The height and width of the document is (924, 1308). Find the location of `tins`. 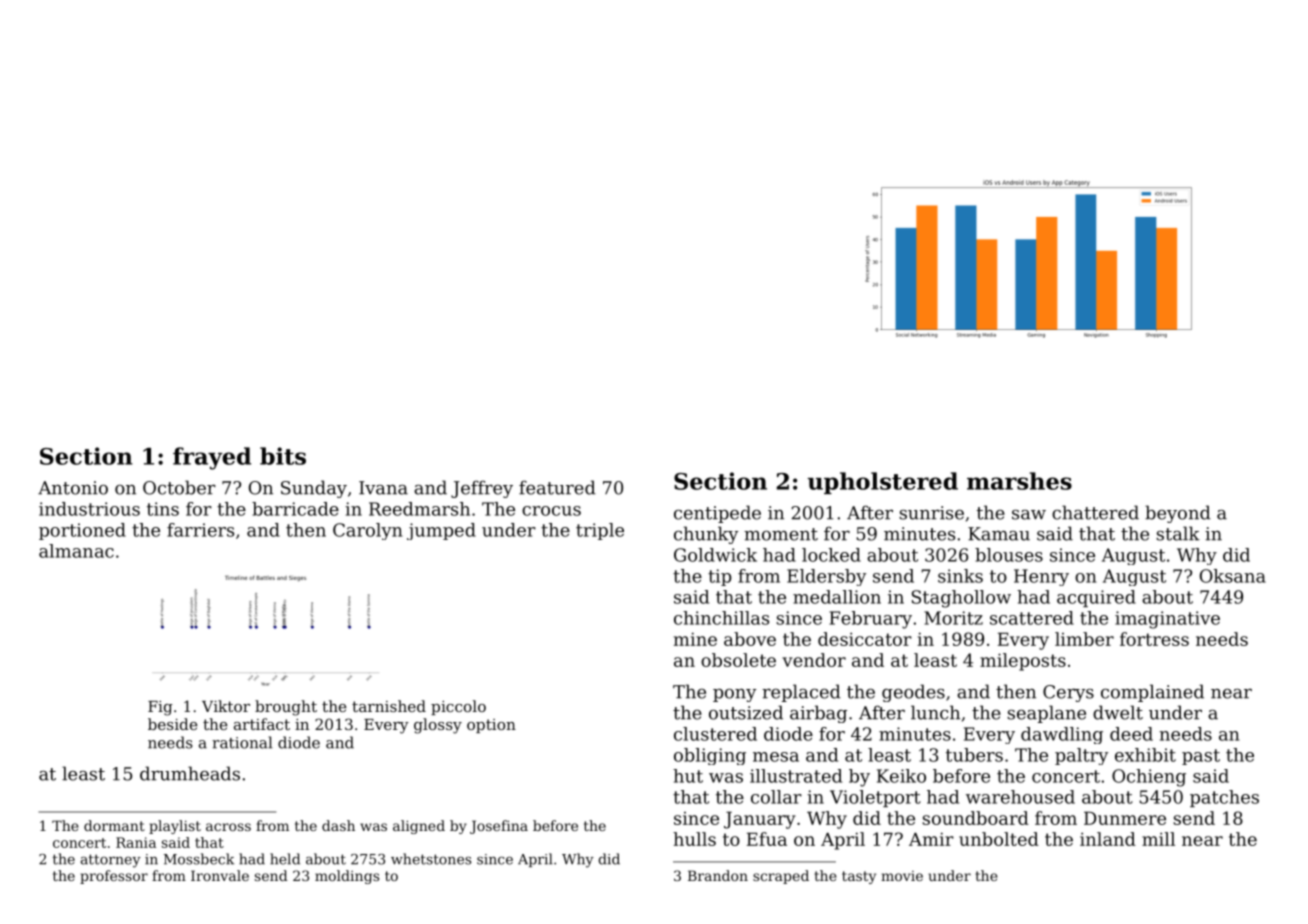

tins is located at coordinates (163, 509).
